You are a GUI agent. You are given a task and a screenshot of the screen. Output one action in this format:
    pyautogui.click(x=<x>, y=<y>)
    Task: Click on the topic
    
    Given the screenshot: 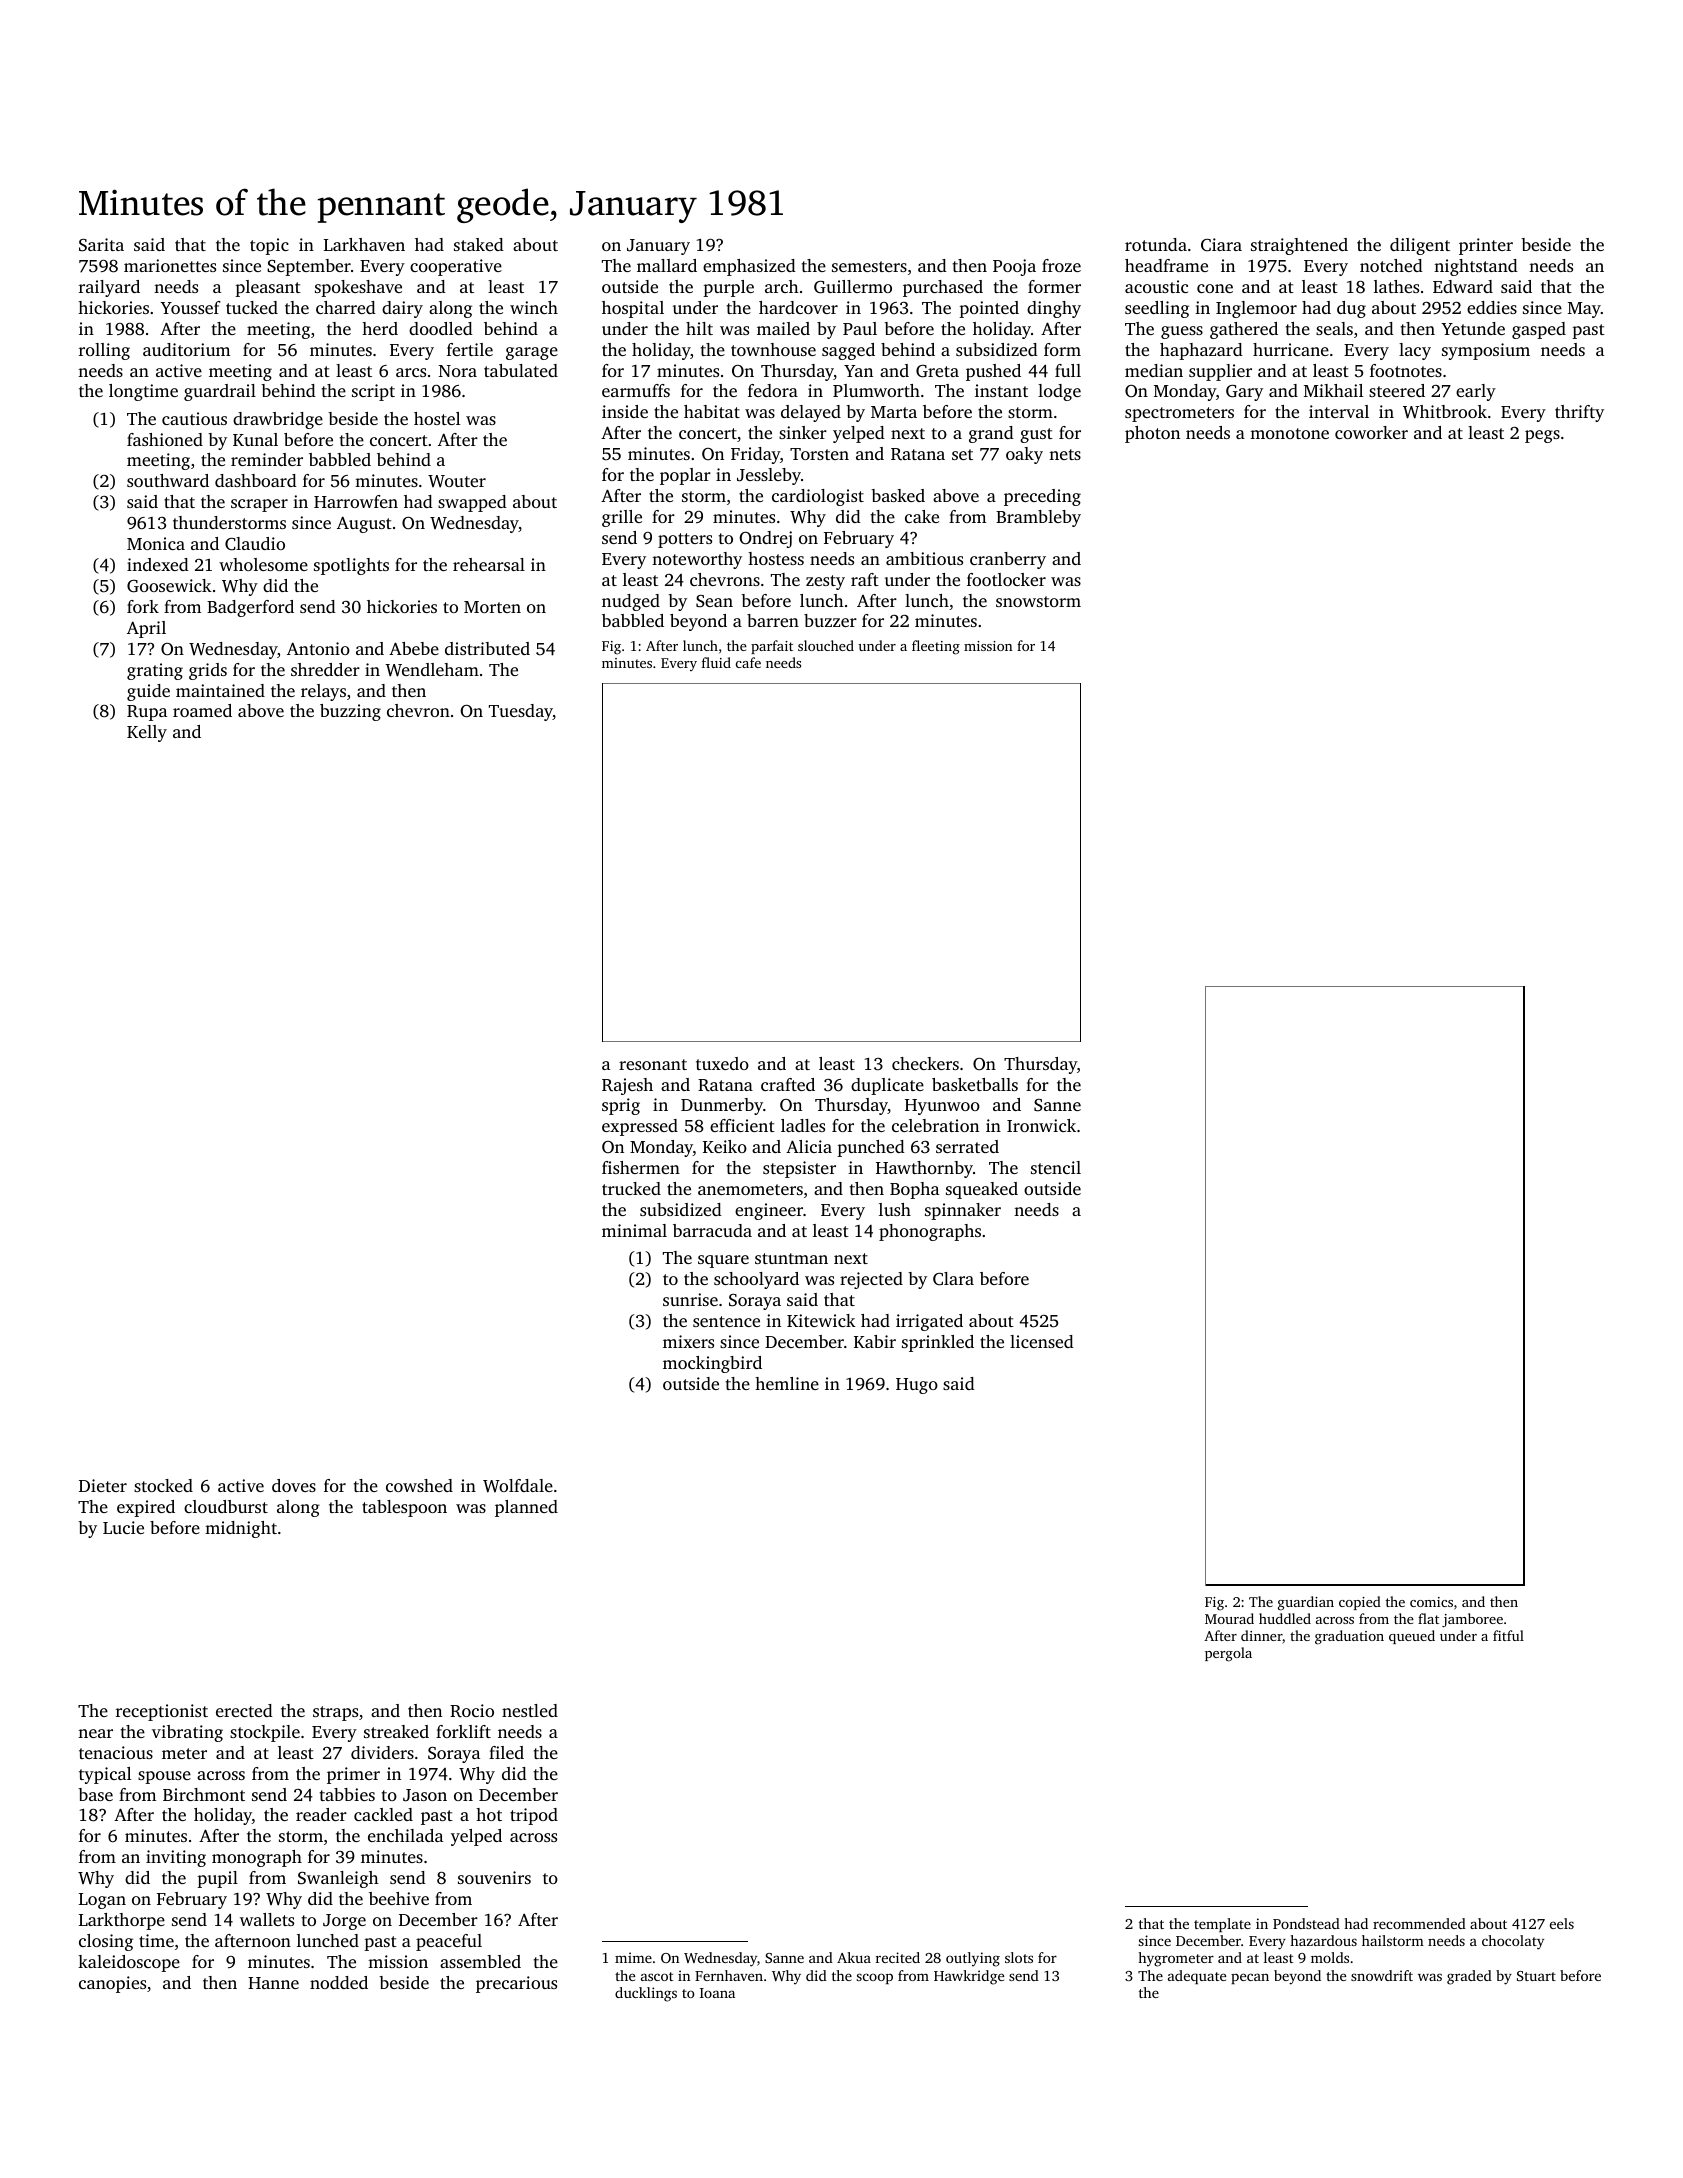 What is the action you would take?
    pyautogui.click(x=269, y=246)
